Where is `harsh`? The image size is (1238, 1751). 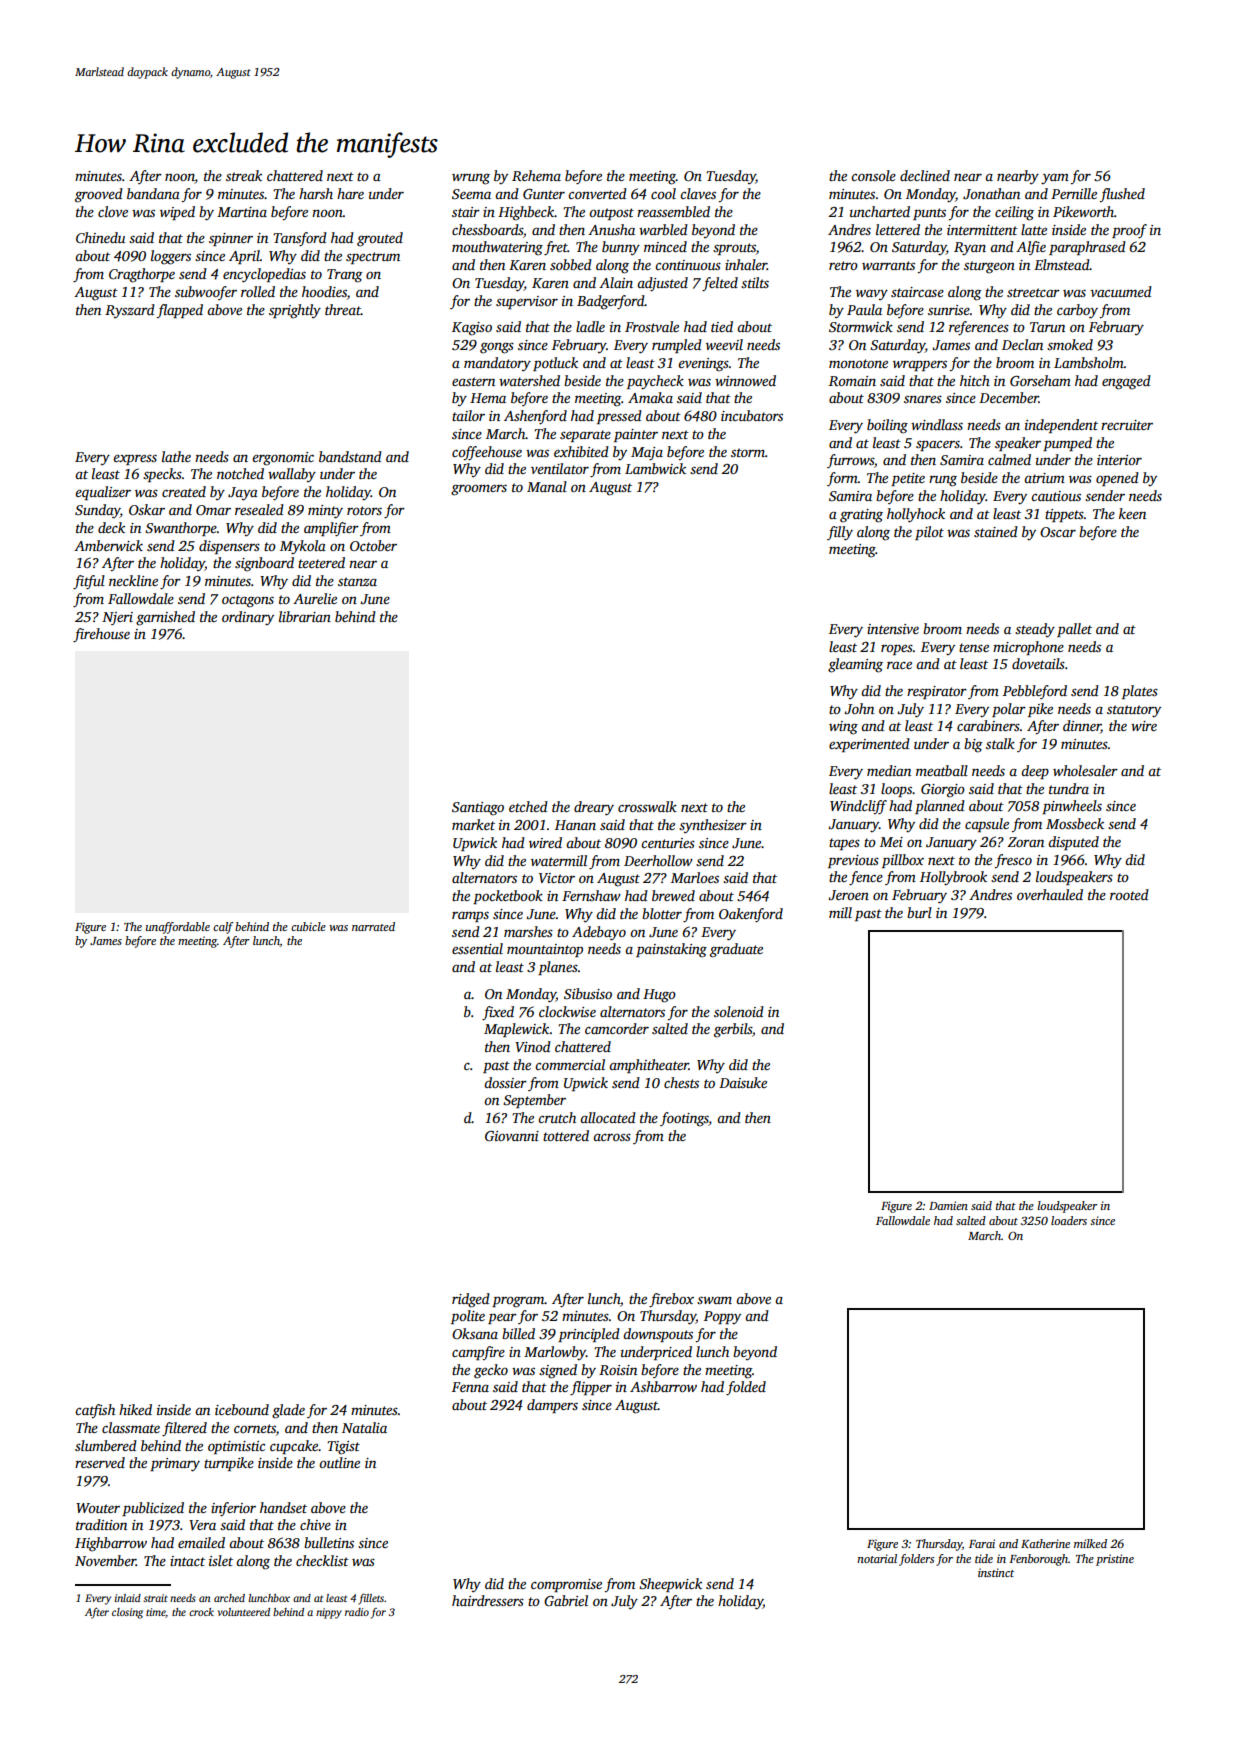 harsh is located at coordinates (316, 193).
